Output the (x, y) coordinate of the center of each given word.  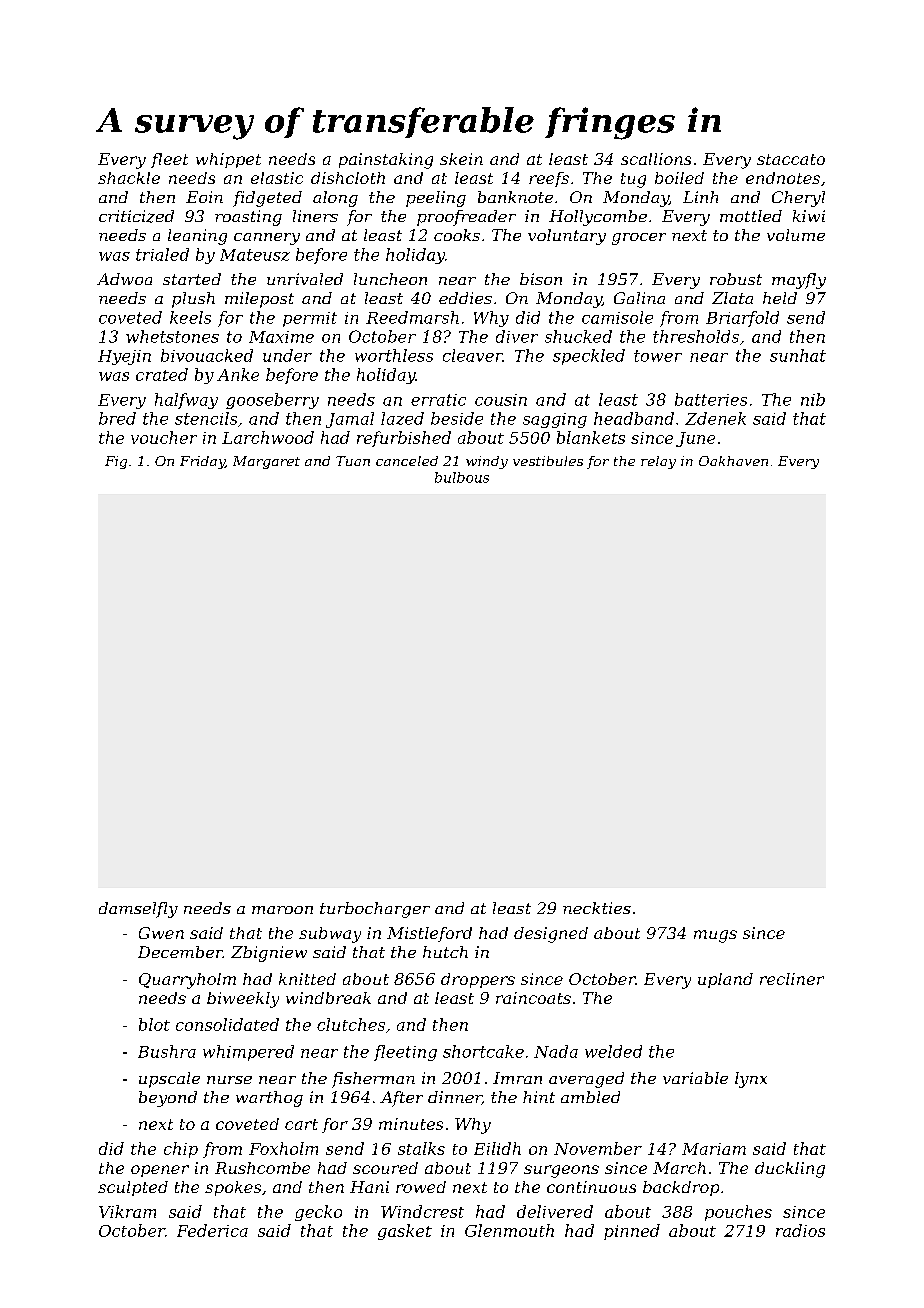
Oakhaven (733, 461)
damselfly (138, 910)
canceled (407, 461)
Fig (116, 462)
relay (658, 462)
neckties (597, 908)
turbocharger (375, 910)
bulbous (462, 477)
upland (725, 980)
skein (461, 159)
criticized (136, 216)
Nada (556, 1051)
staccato (791, 159)
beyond (168, 1099)
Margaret (266, 462)
